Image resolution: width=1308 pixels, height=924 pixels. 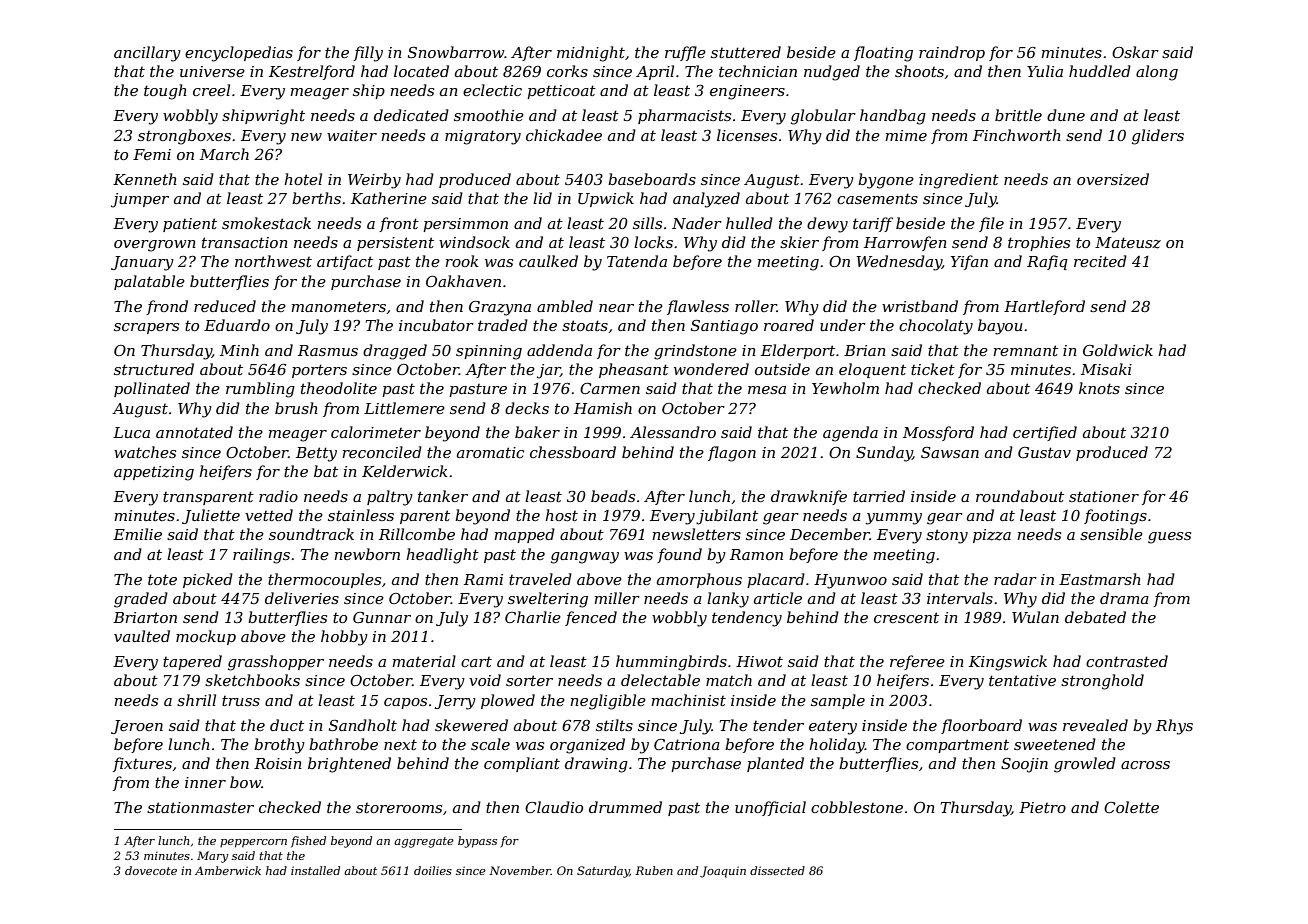 What do you see at coordinates (1104, 496) in the screenshot?
I see `stationer` at bounding box center [1104, 496].
